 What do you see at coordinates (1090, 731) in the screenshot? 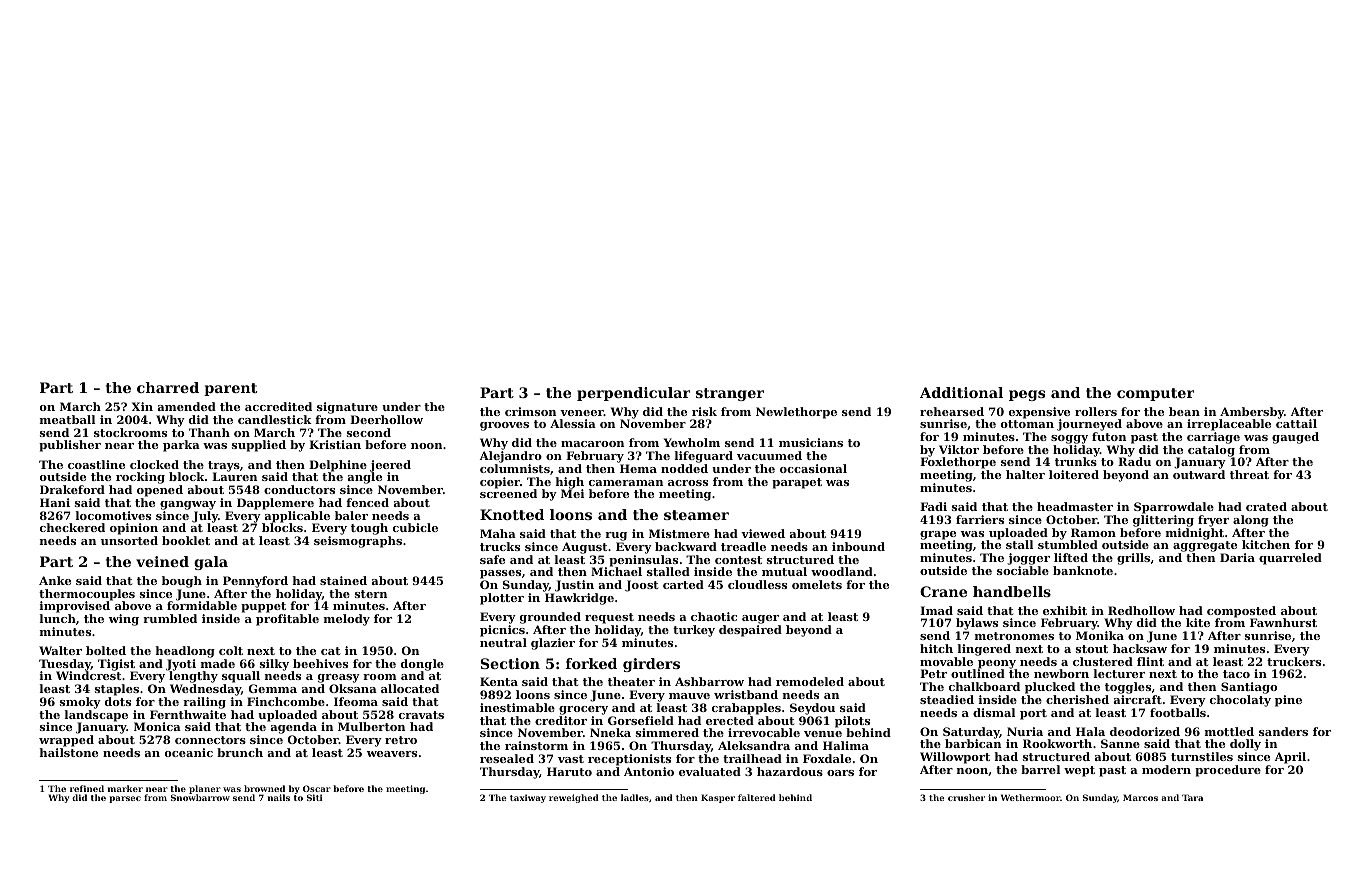
I see `Hala` at bounding box center [1090, 731].
